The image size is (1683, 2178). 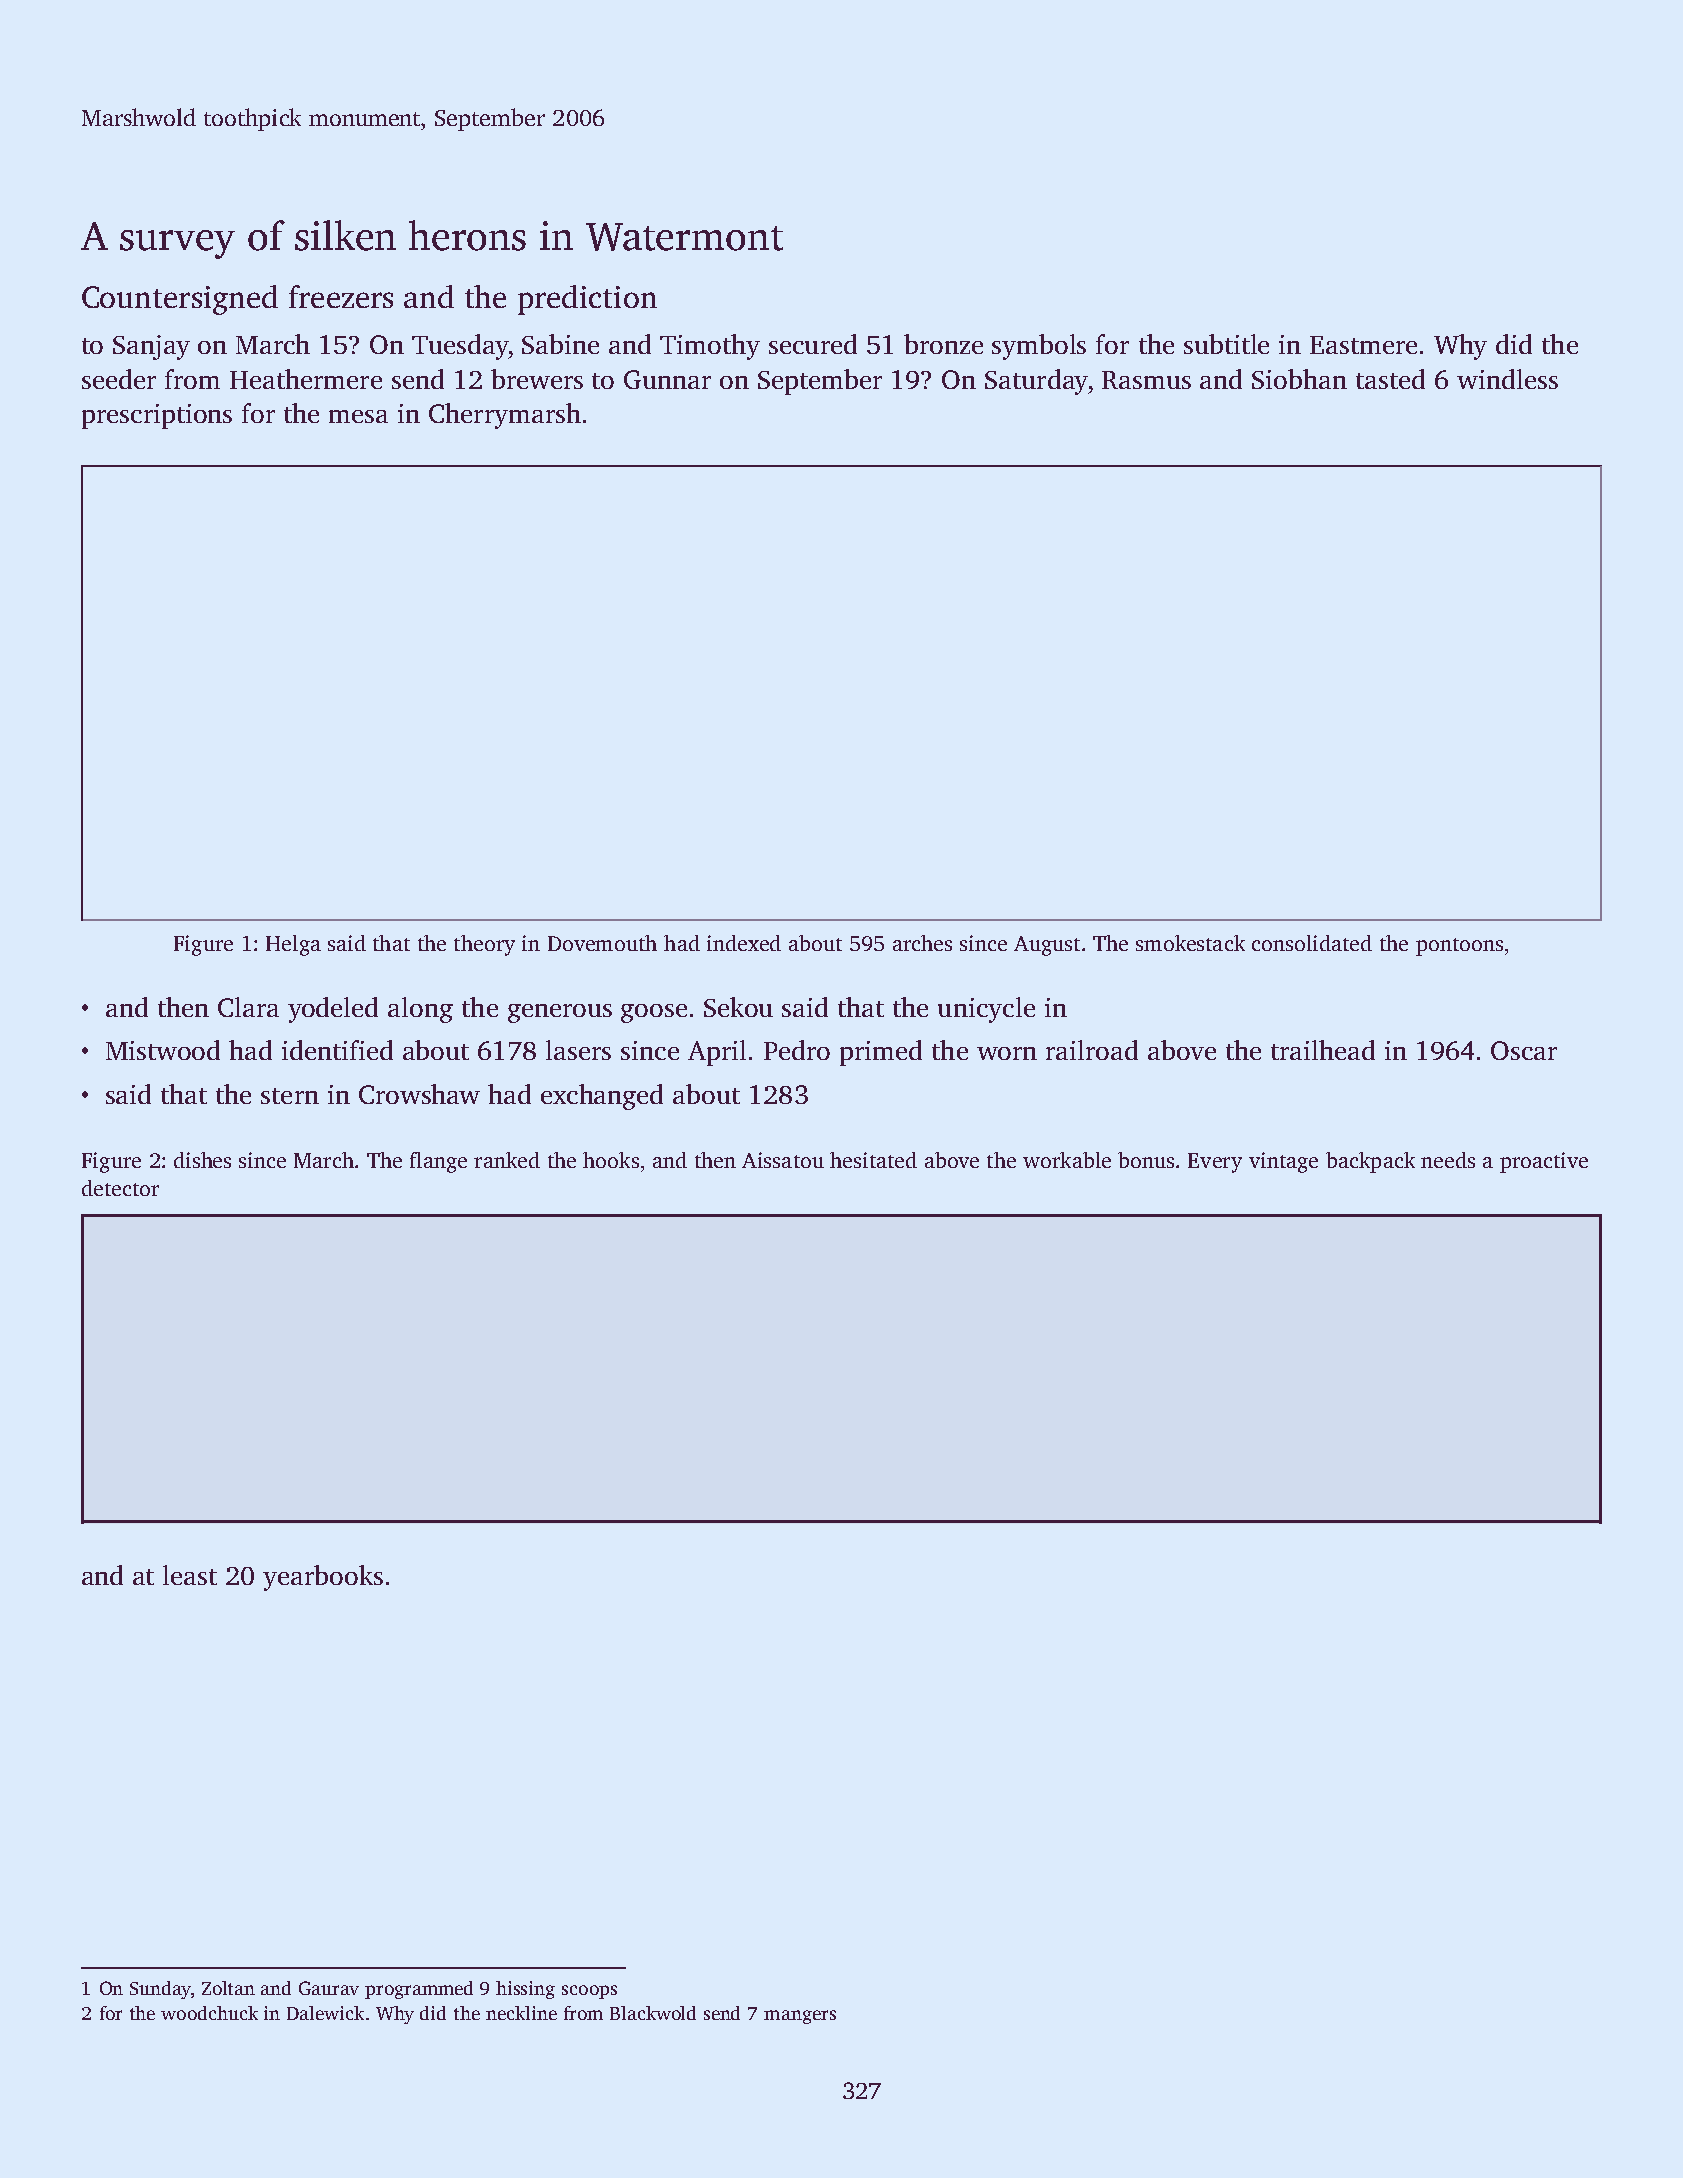 What do you see at coordinates (1363, 345) in the document?
I see `Eastmere` at bounding box center [1363, 345].
